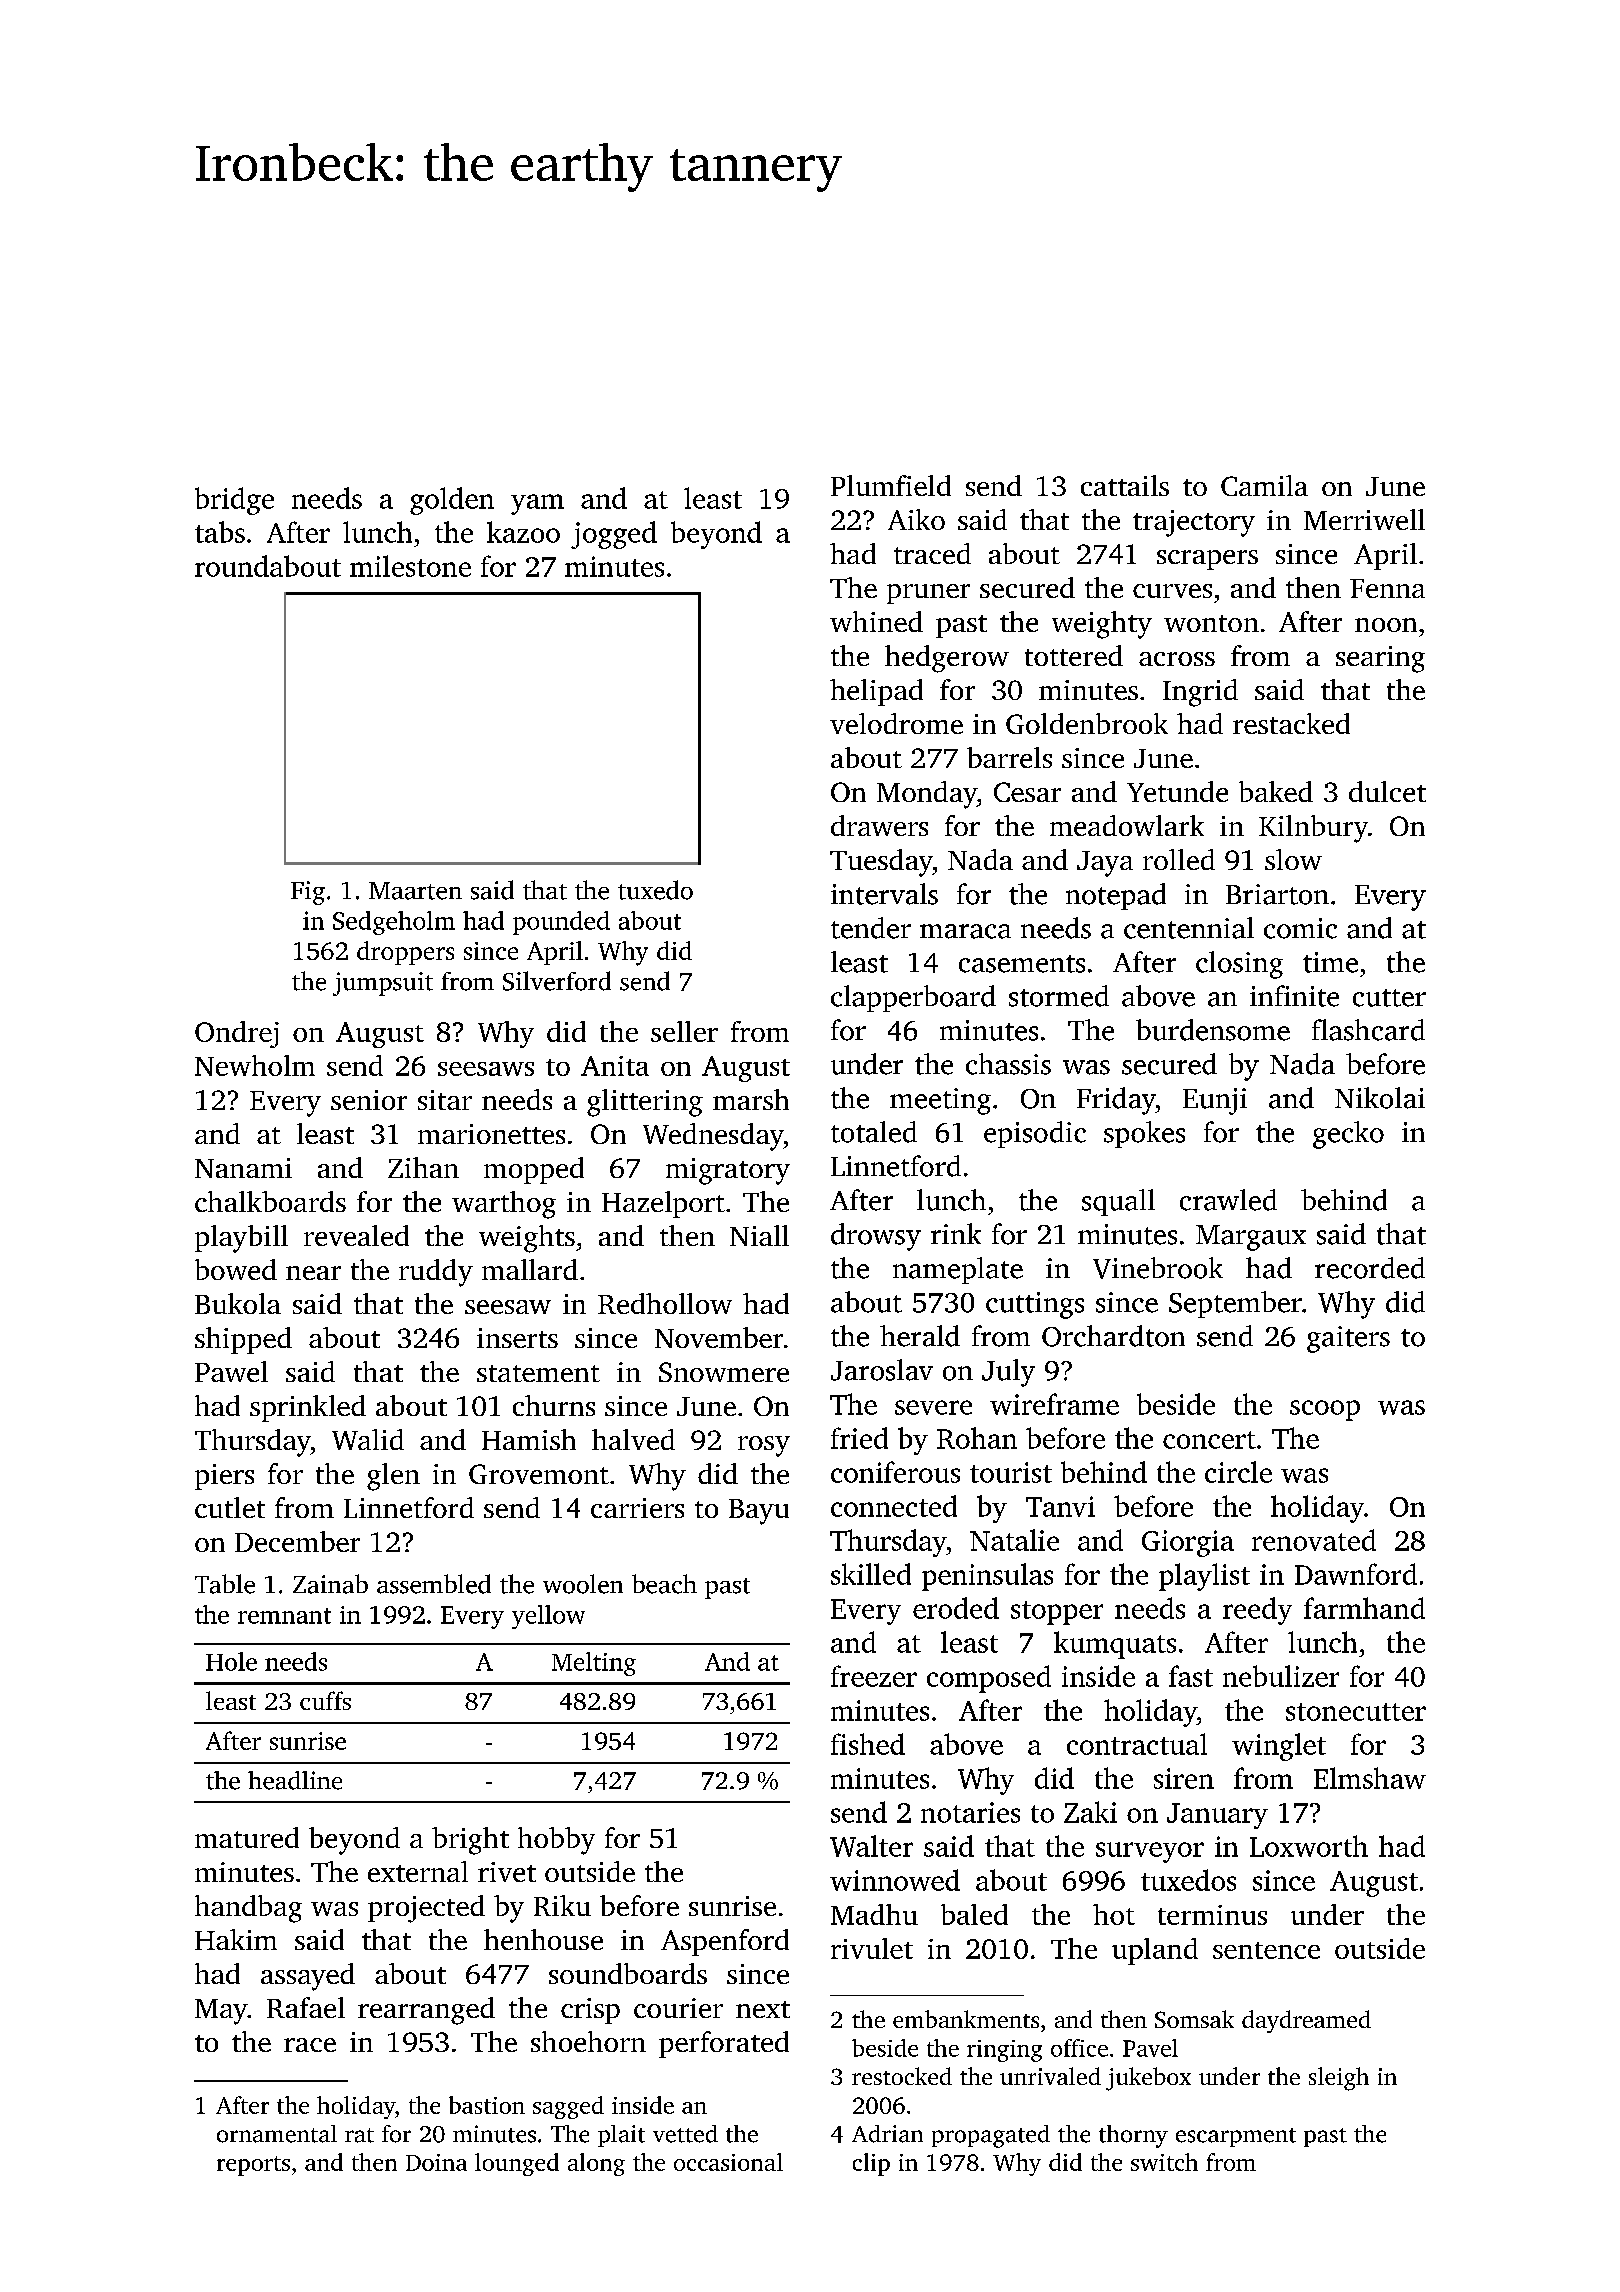 This screenshot has height=2292, width=1620. Describe the element at coordinates (974, 1914) in the screenshot. I see `baled` at that location.
